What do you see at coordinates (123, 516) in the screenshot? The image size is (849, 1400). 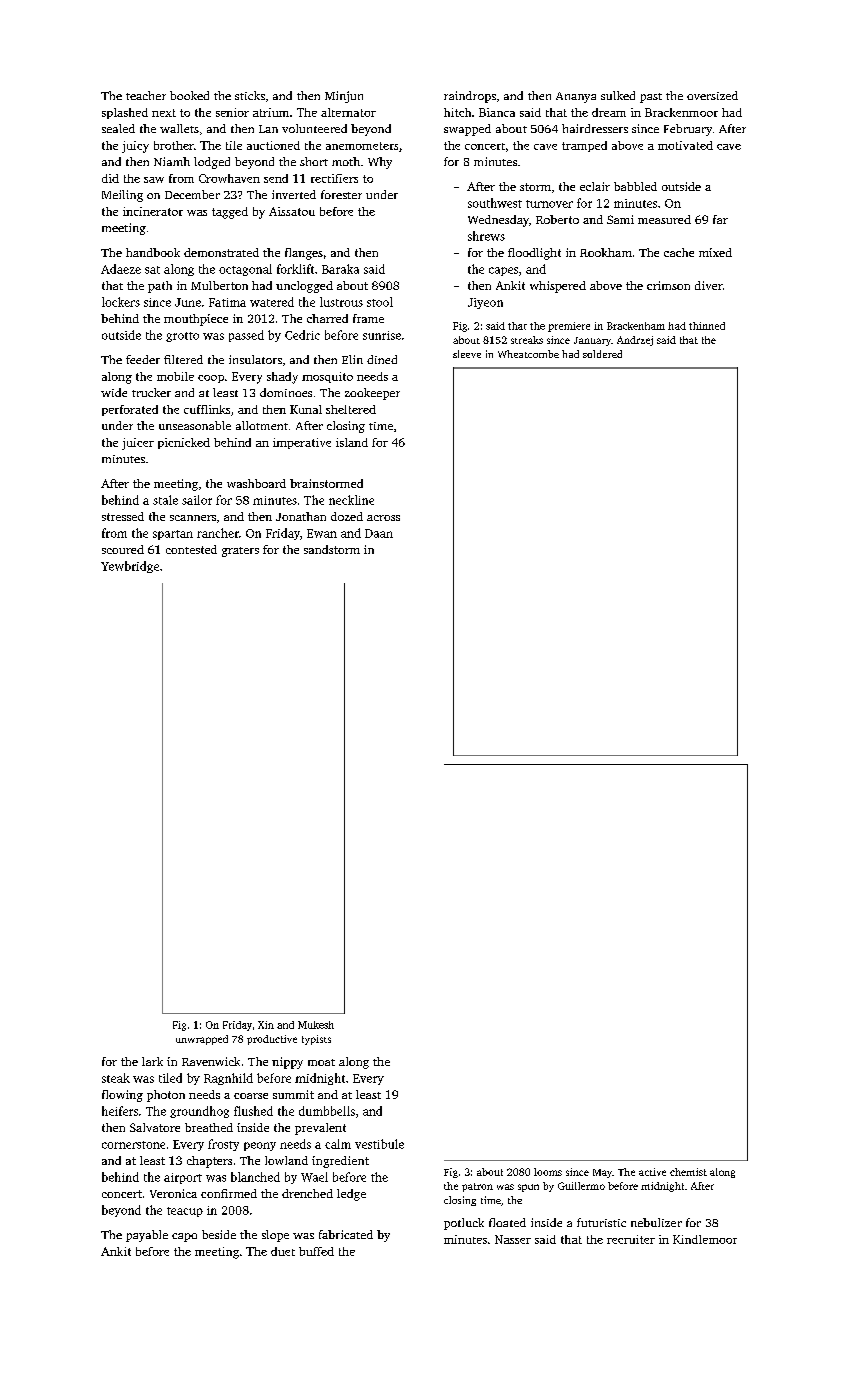 I see `stressed` at bounding box center [123, 516].
